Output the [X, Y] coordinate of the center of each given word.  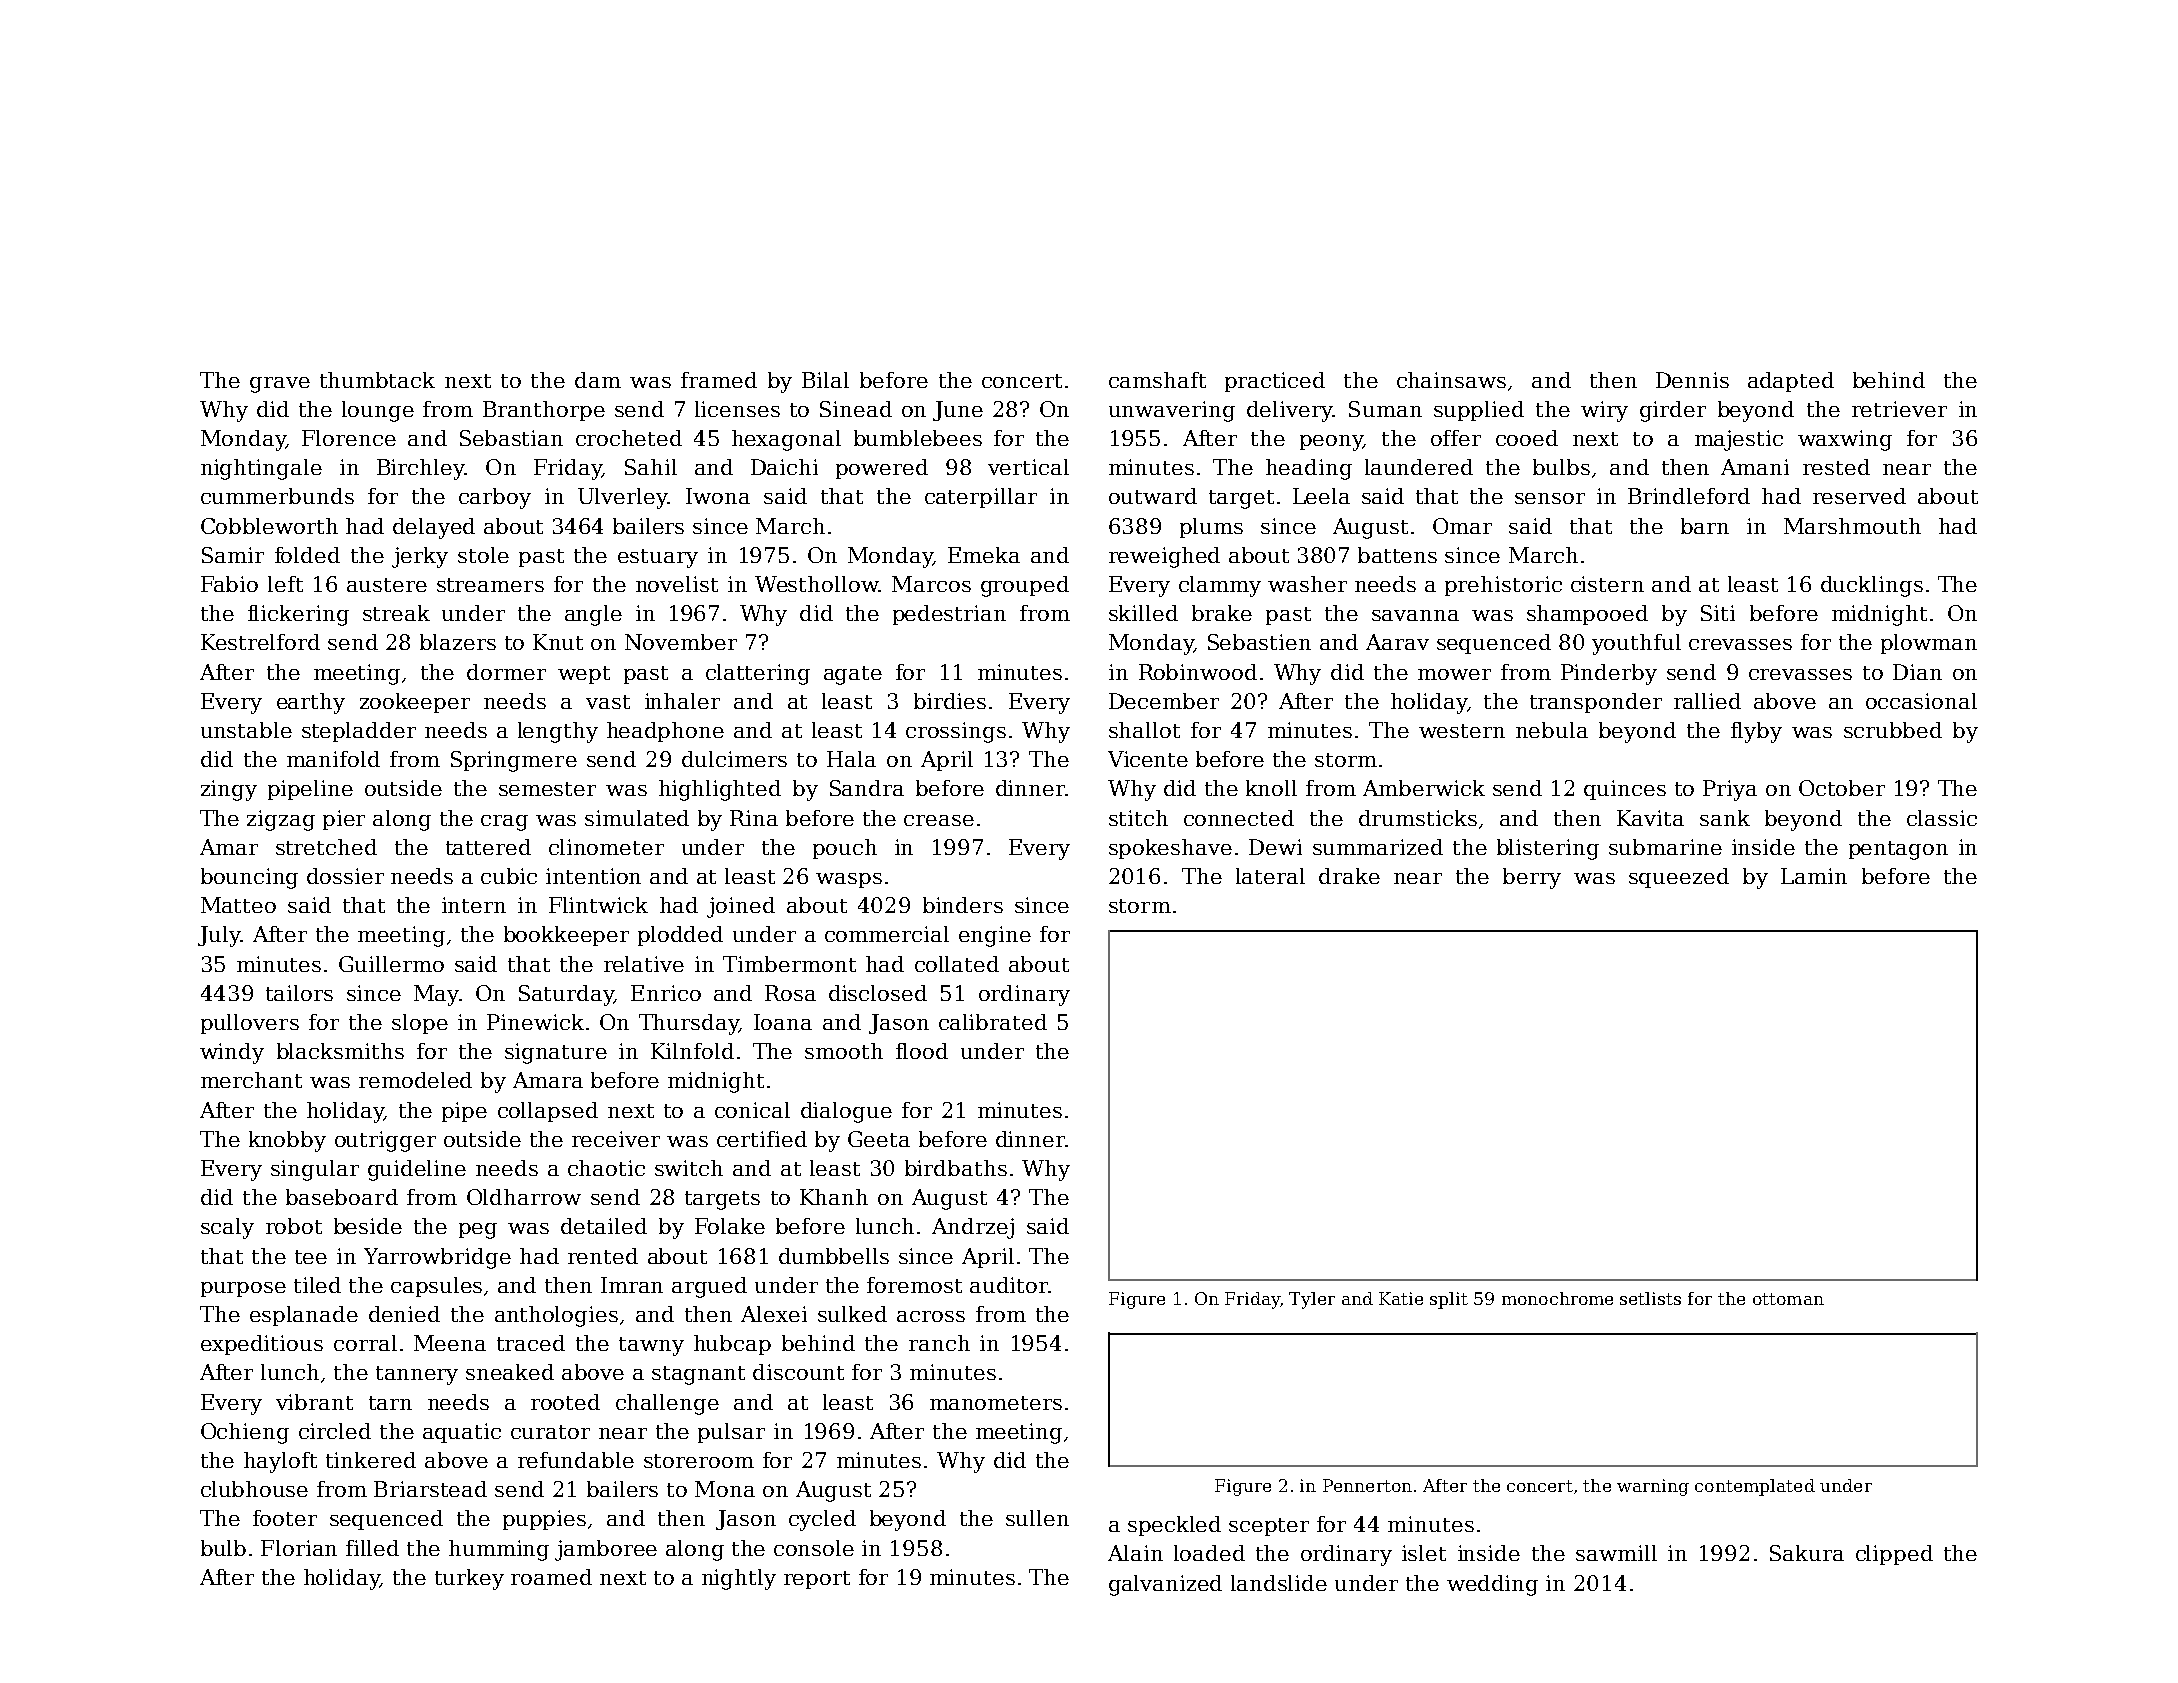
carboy [495, 498]
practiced [1275, 382]
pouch [845, 849]
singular [315, 1170]
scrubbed [1893, 730]
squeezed [1679, 878]
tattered [488, 847]
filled [372, 1548]
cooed [1527, 438]
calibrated [993, 1022]
